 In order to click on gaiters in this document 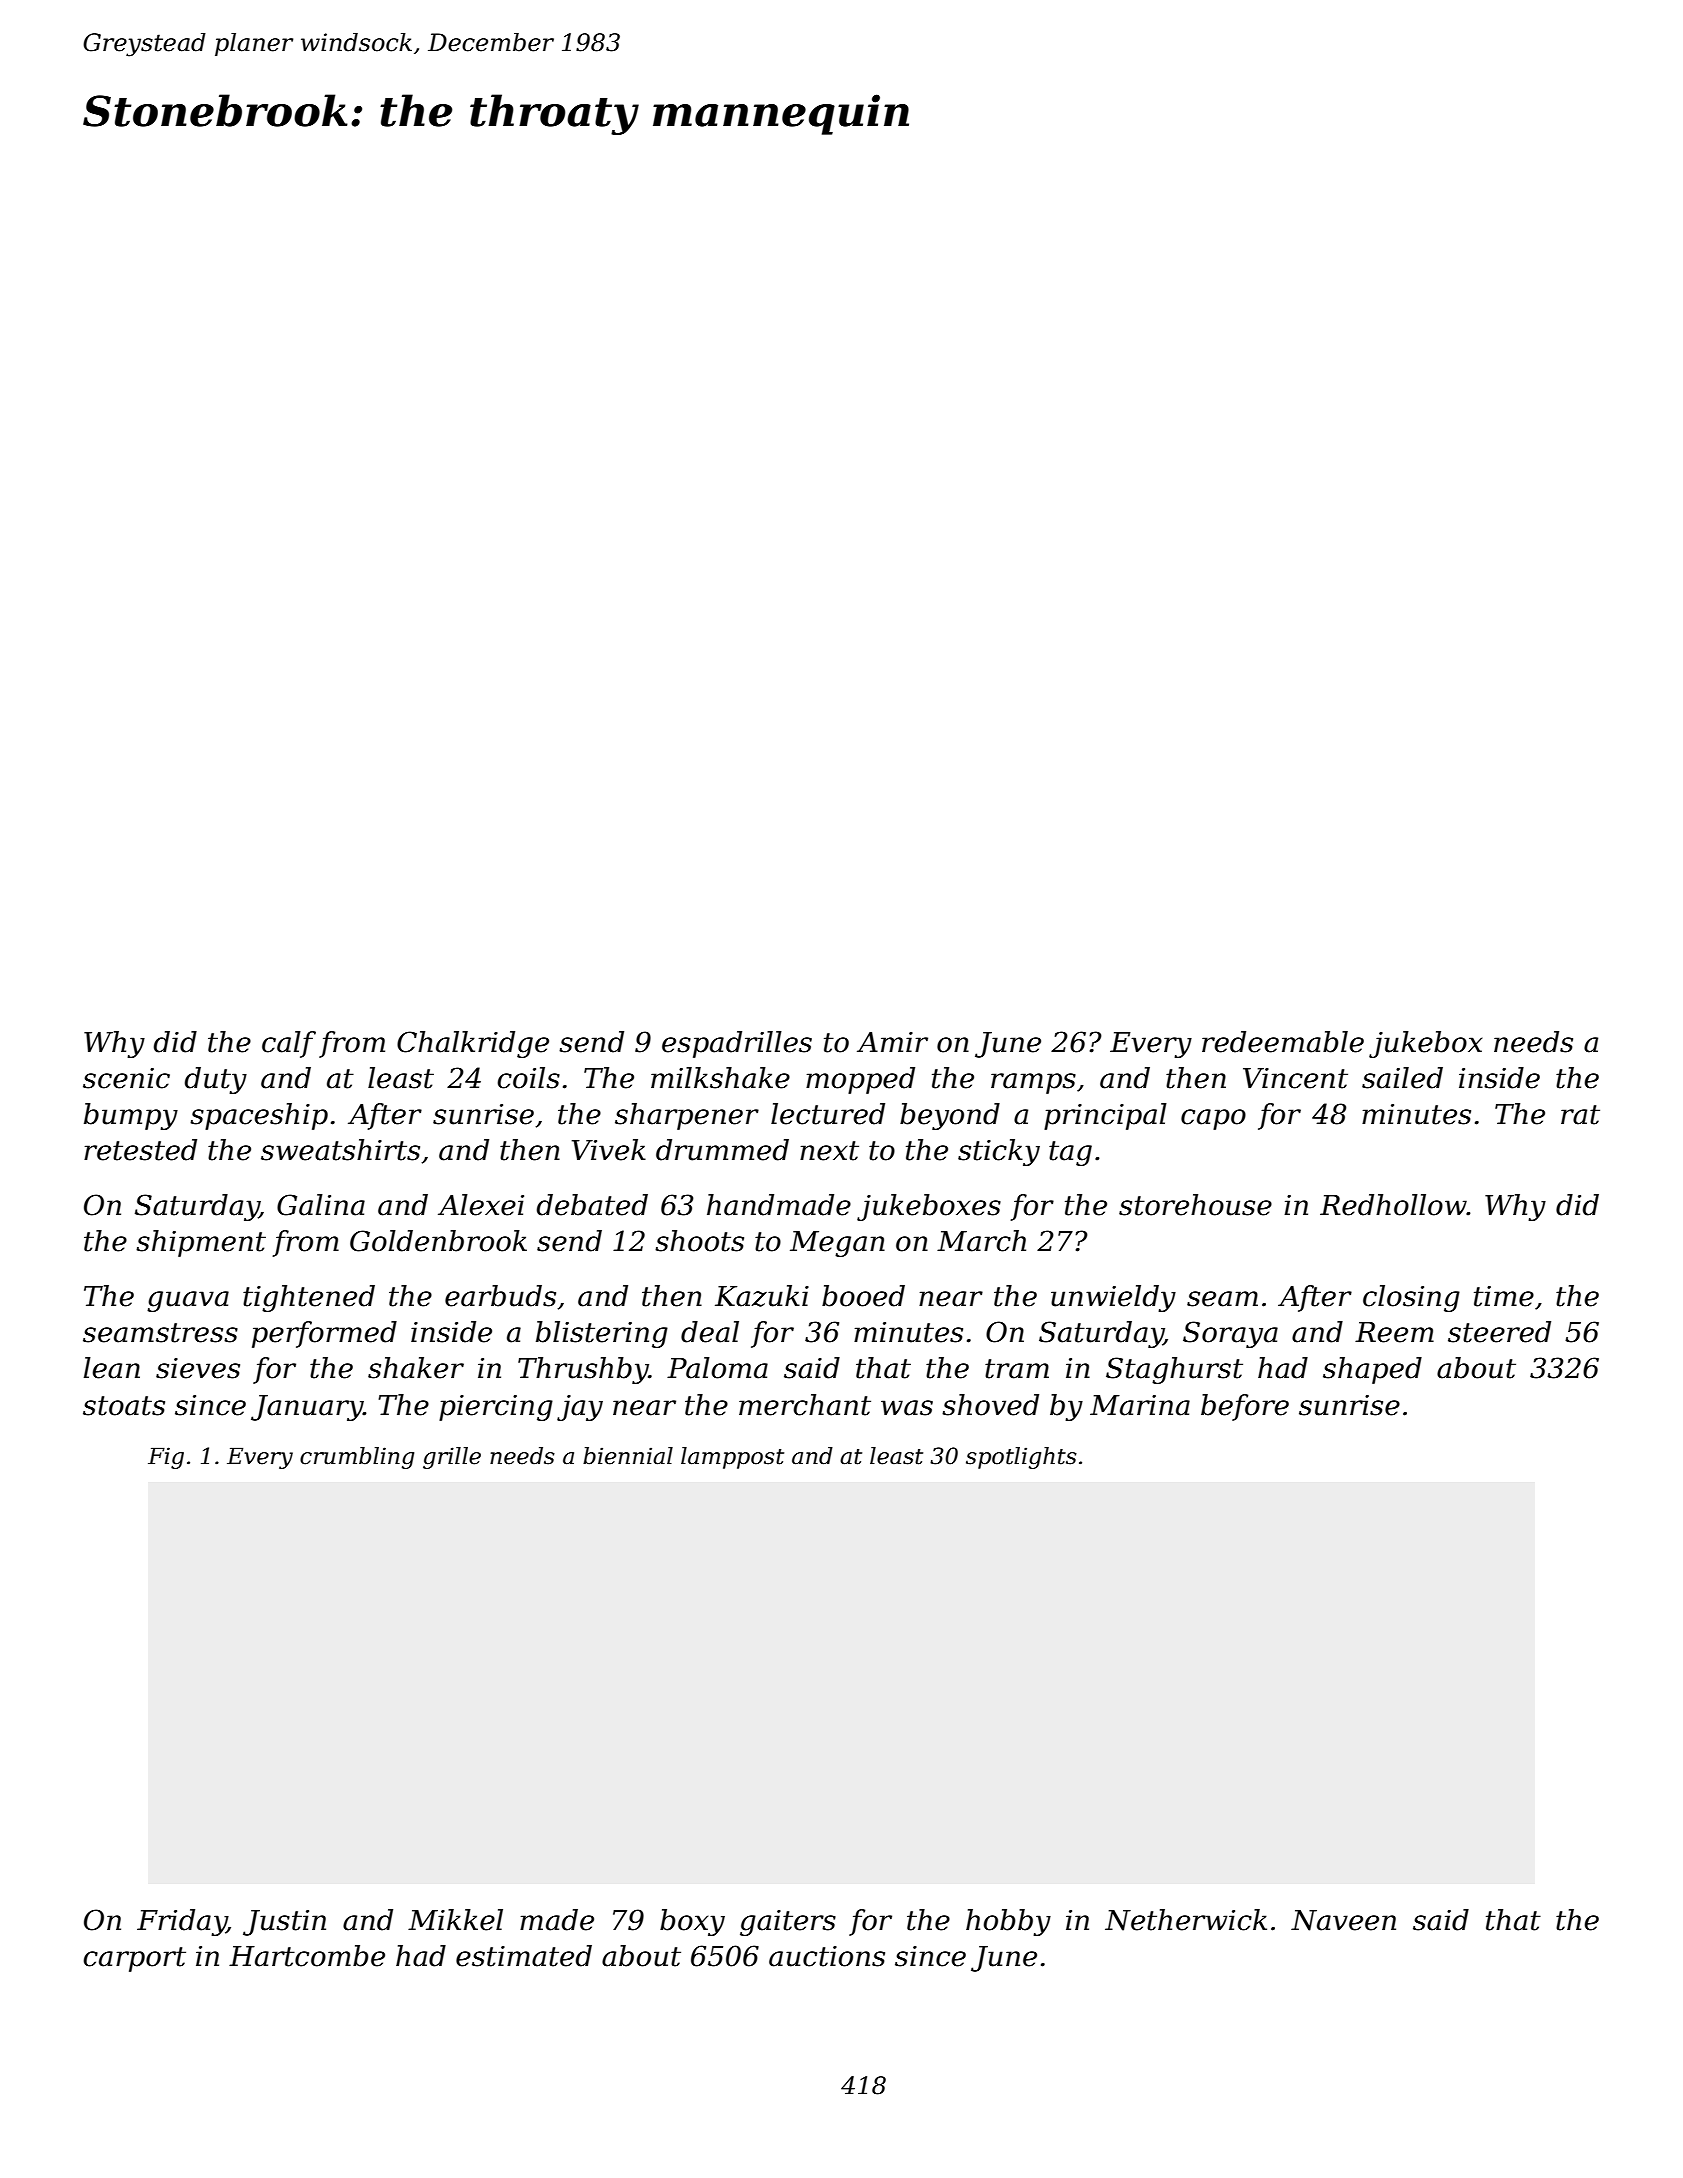, I will do `click(788, 1923)`.
